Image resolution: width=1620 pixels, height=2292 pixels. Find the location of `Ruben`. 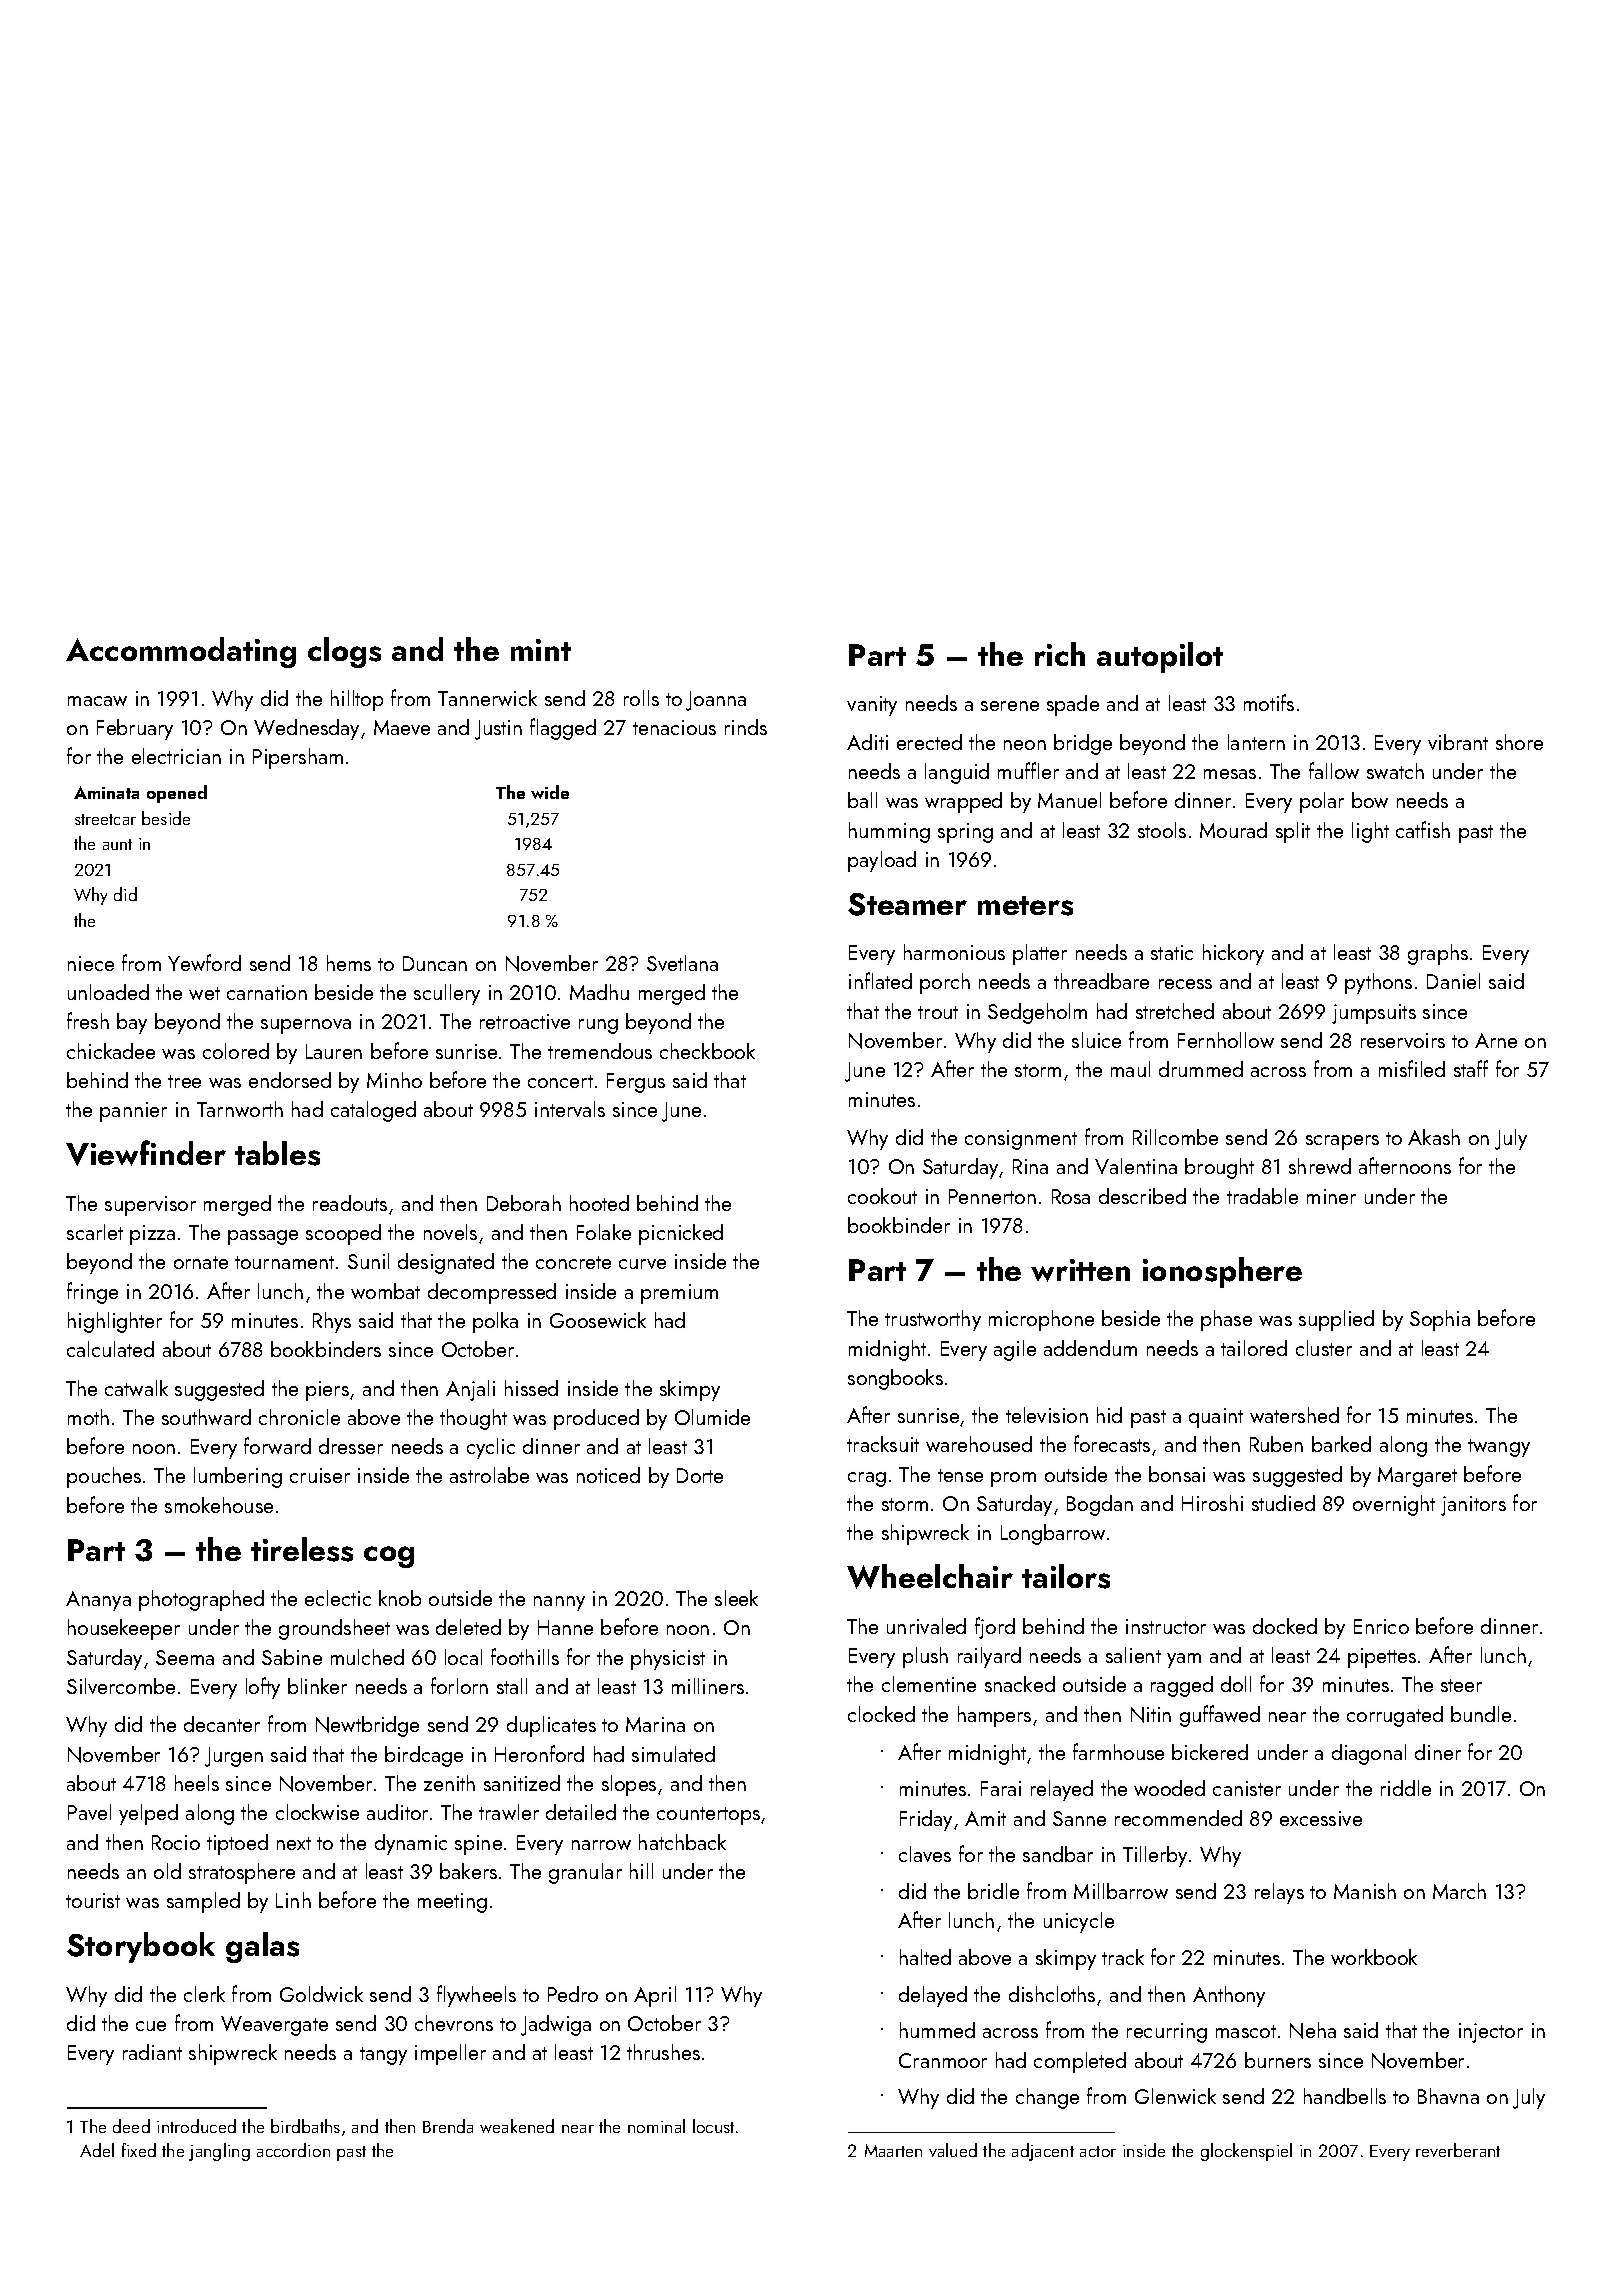

Ruben is located at coordinates (1276, 1444).
